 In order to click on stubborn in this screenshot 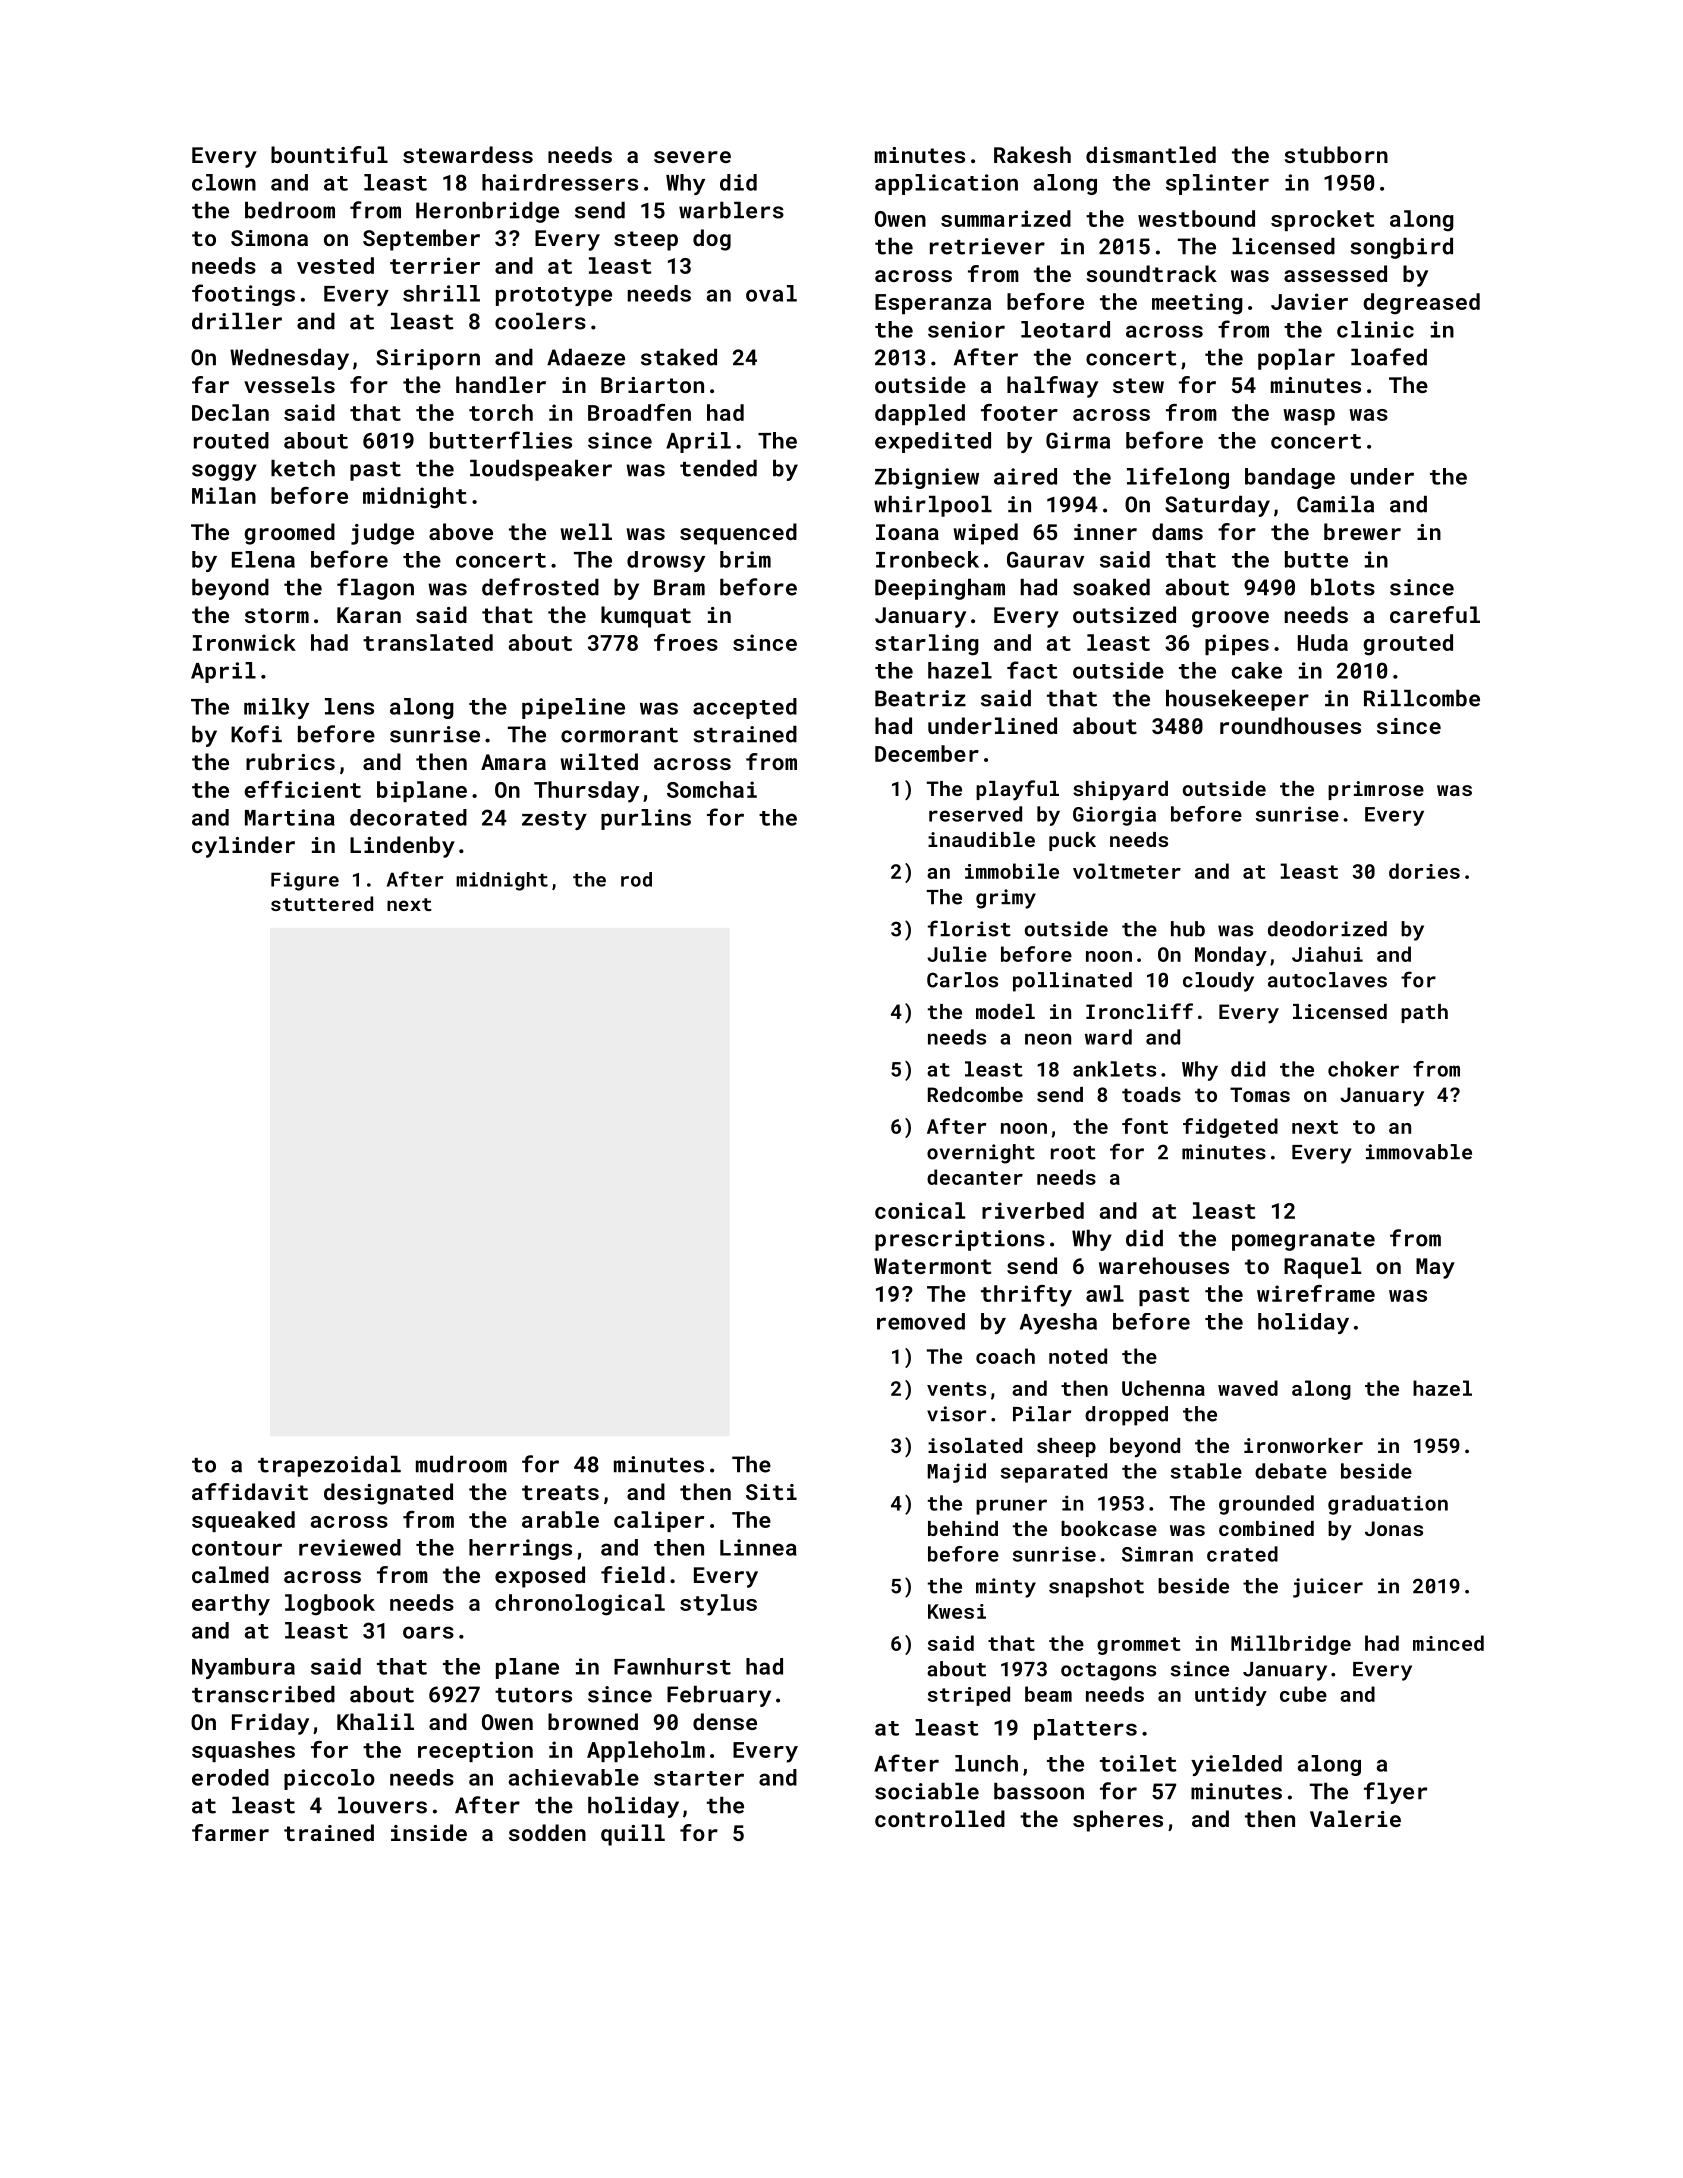, I will do `click(1336, 154)`.
